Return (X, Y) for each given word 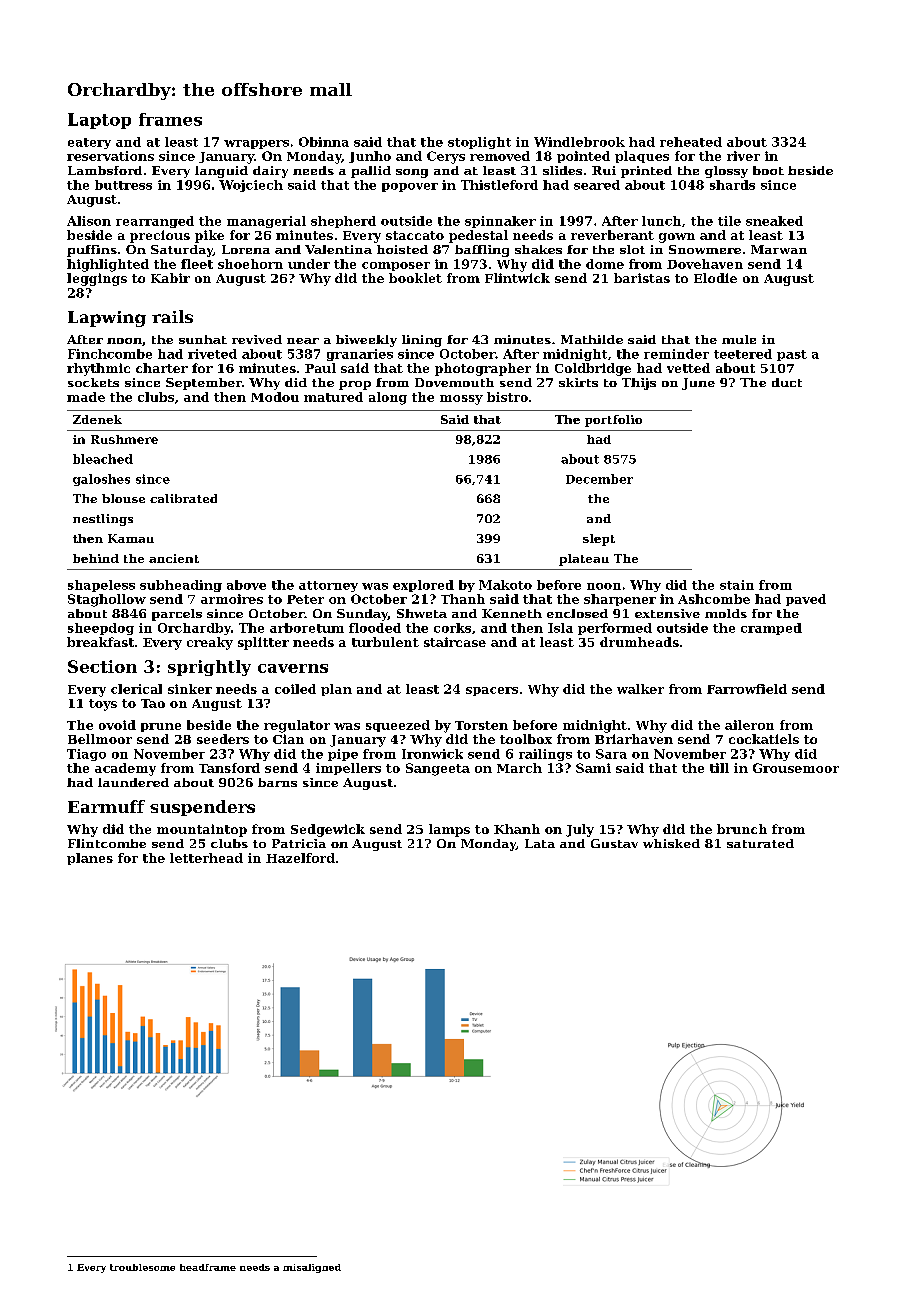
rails (172, 316)
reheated (691, 142)
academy (125, 769)
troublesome (142, 1267)
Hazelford (300, 858)
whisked (671, 843)
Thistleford (499, 185)
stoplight (479, 143)
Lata (540, 843)
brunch (742, 829)
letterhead (206, 858)
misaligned (312, 1268)
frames (170, 119)
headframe (208, 1267)
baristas (642, 278)
